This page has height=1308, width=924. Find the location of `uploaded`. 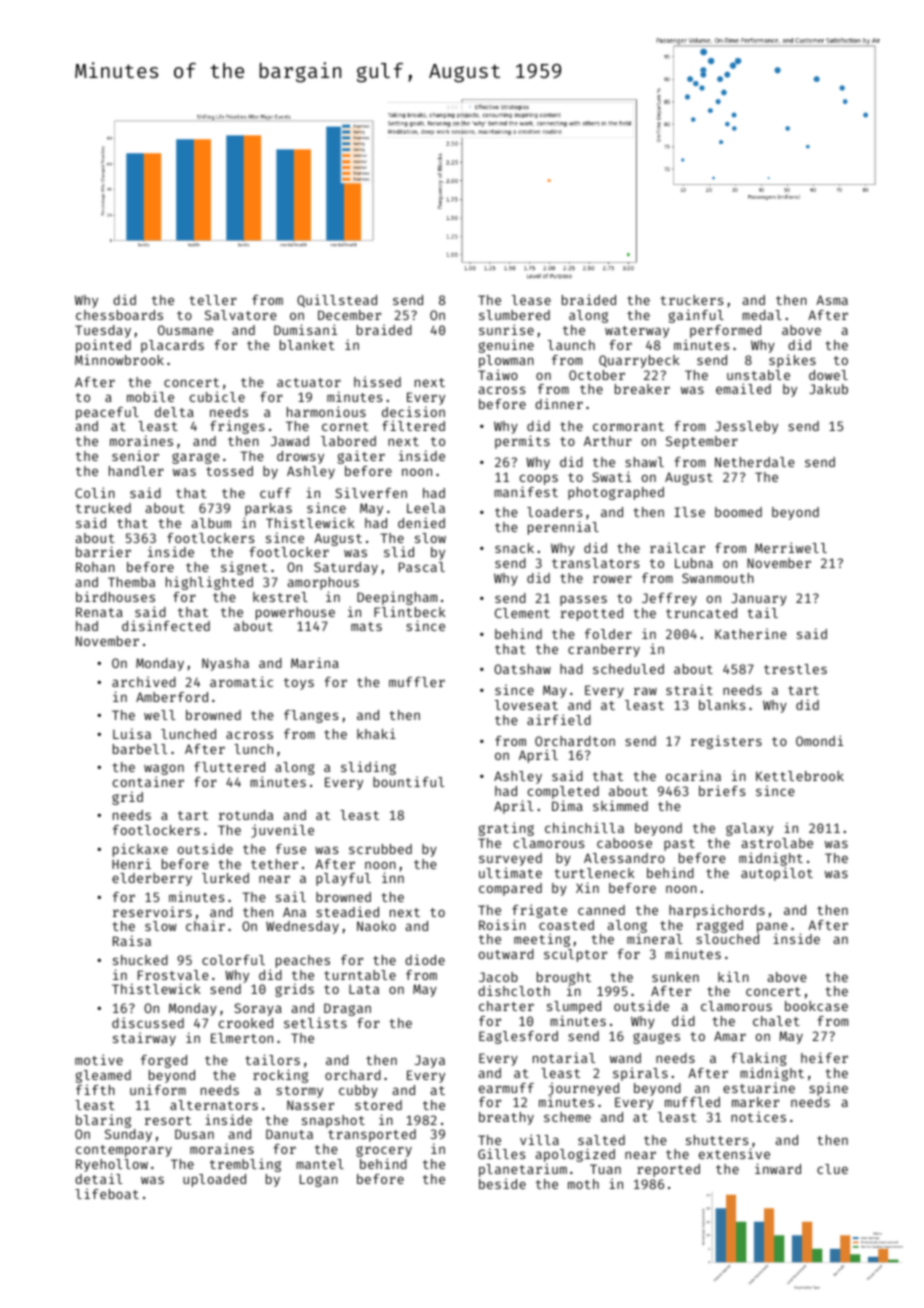

uploaded is located at coordinates (214, 1180).
